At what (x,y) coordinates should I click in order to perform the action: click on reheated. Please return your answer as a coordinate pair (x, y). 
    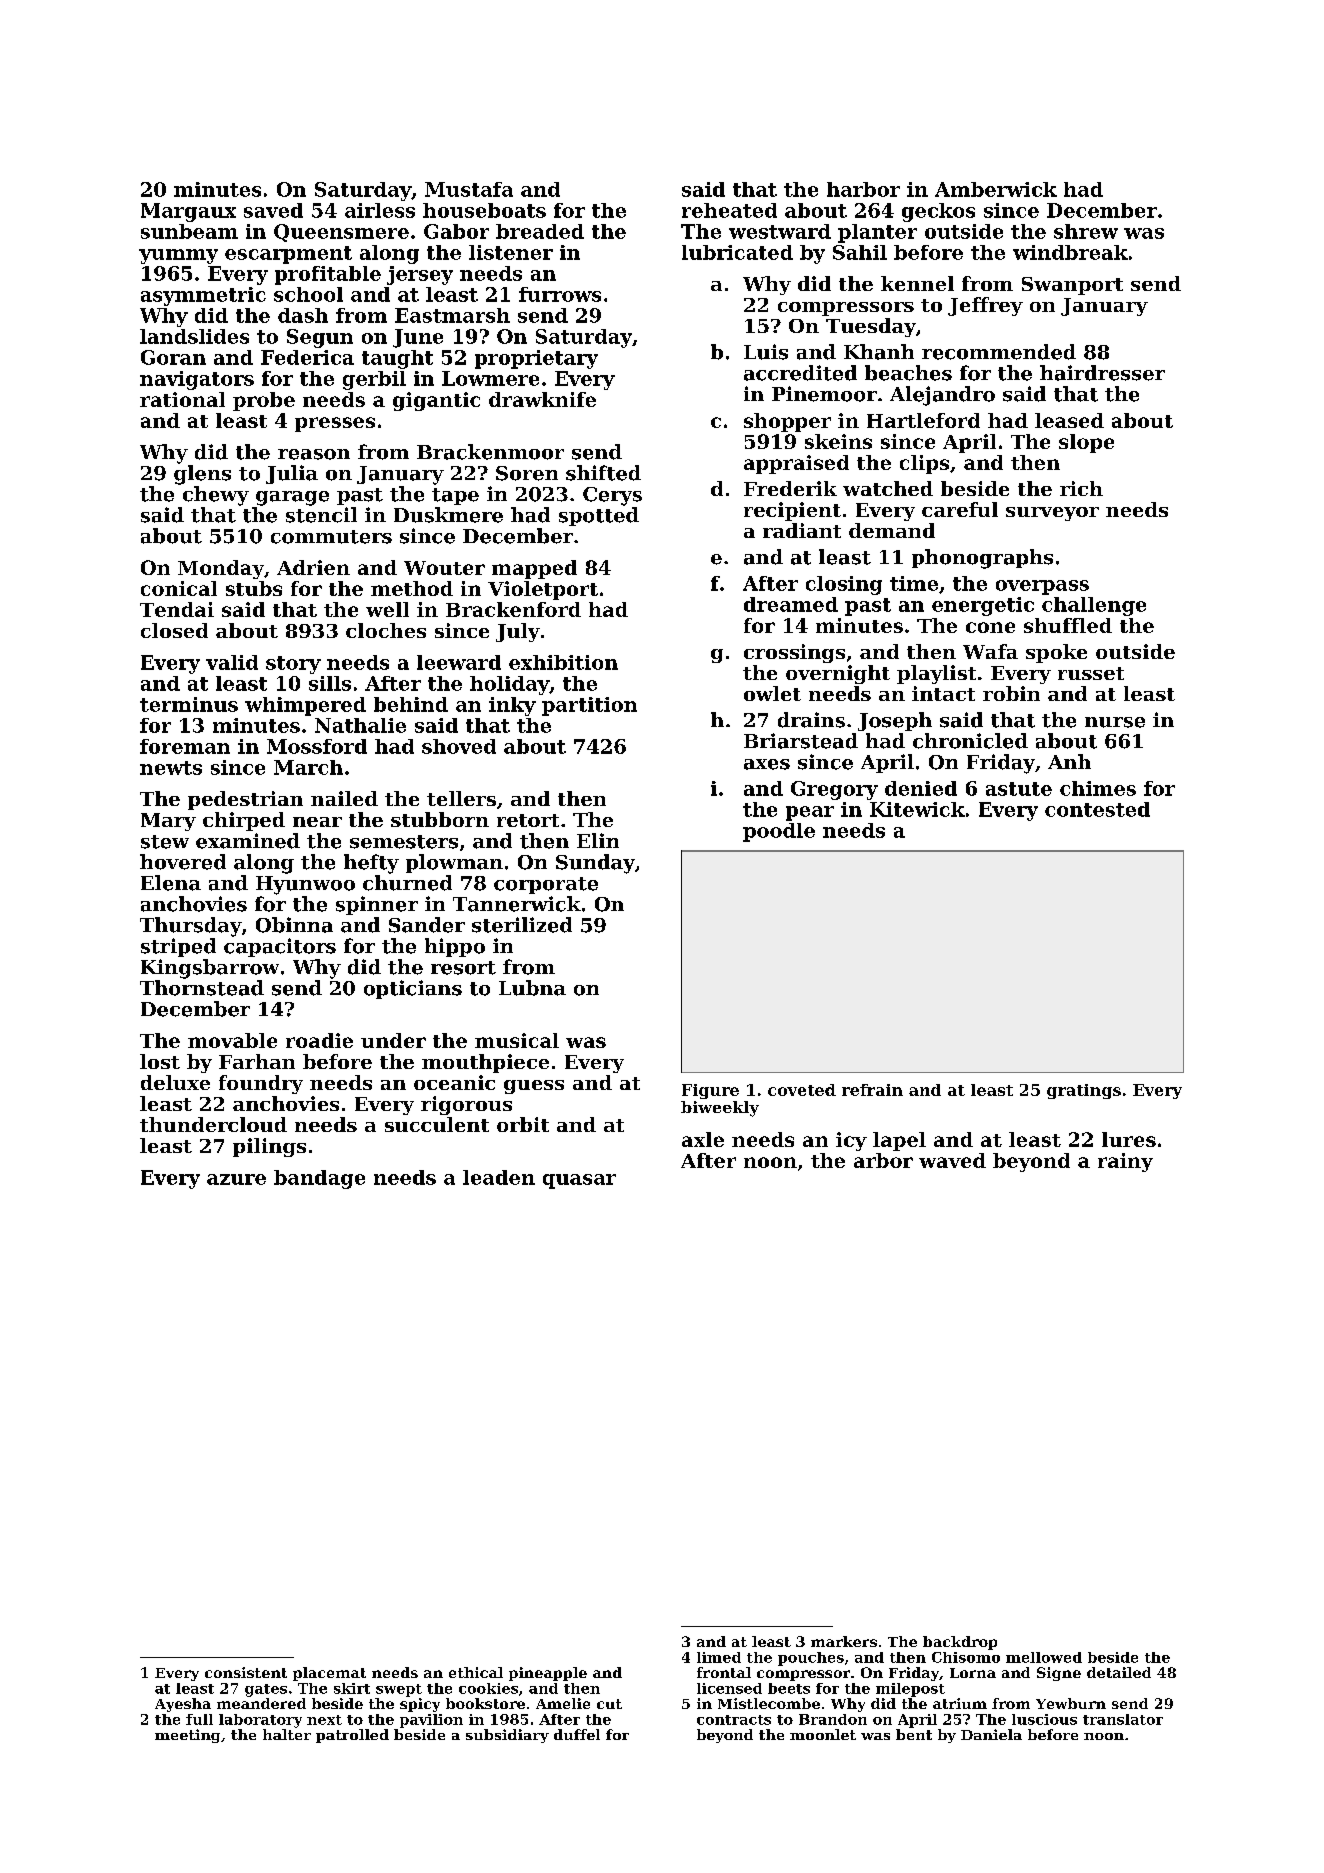
    Looking at the image, I should click on (729, 210).
